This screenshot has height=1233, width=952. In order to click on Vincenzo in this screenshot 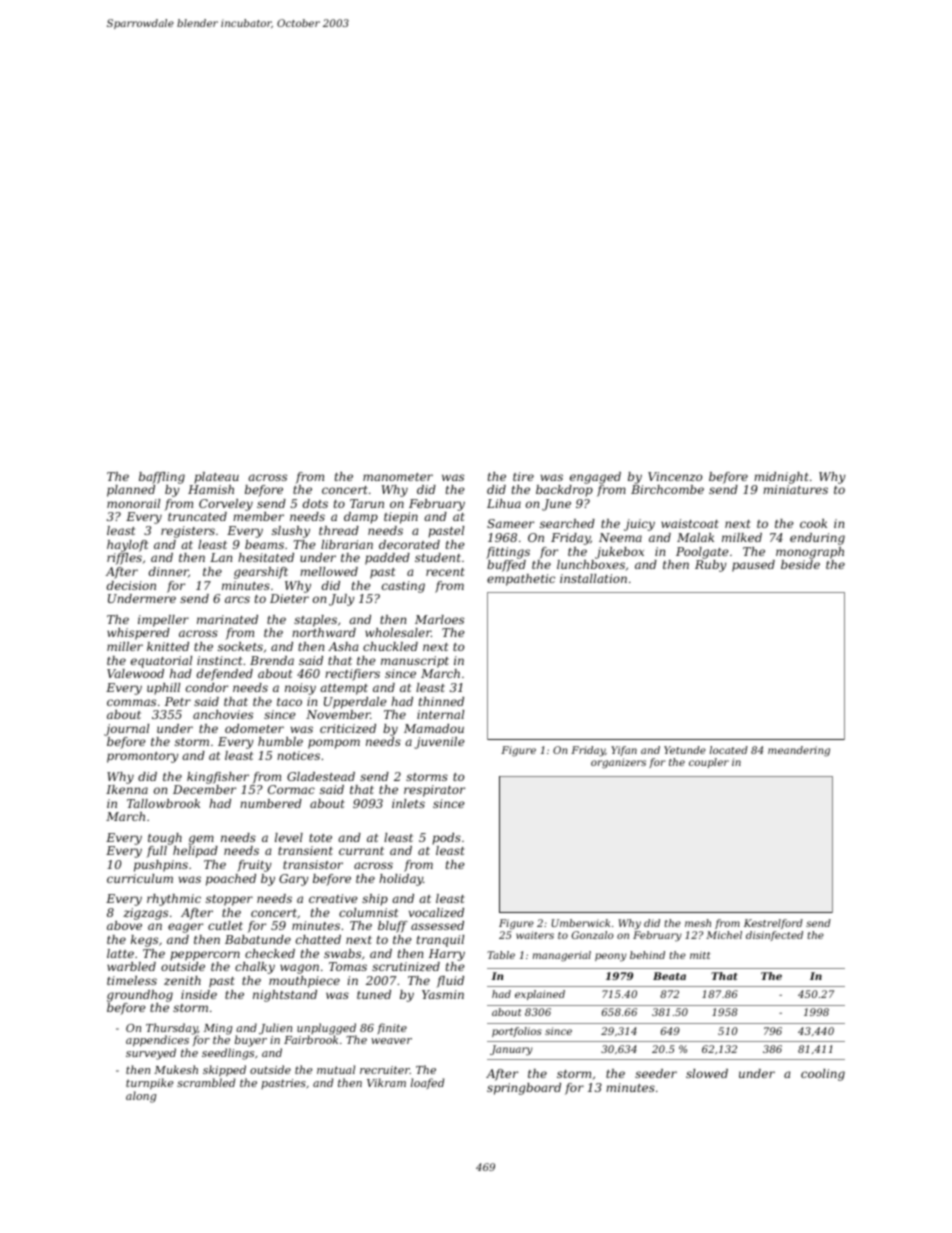, I will do `click(675, 476)`.
